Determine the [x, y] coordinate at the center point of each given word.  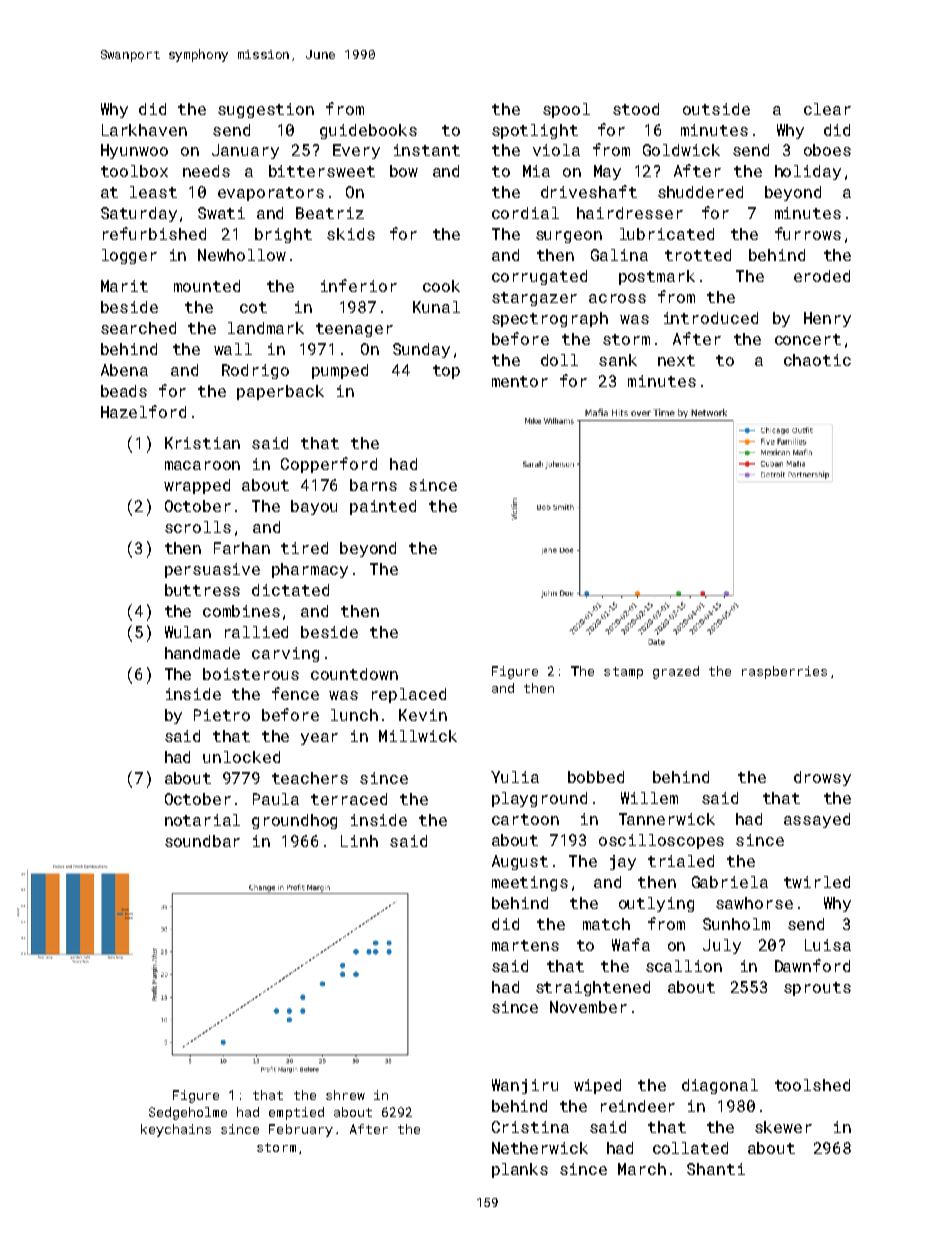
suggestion [266, 110]
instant [427, 150]
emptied [296, 1113]
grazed [676, 672]
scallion [684, 966]
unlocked [241, 757]
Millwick [418, 736]
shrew [345, 1095]
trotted [698, 255]
